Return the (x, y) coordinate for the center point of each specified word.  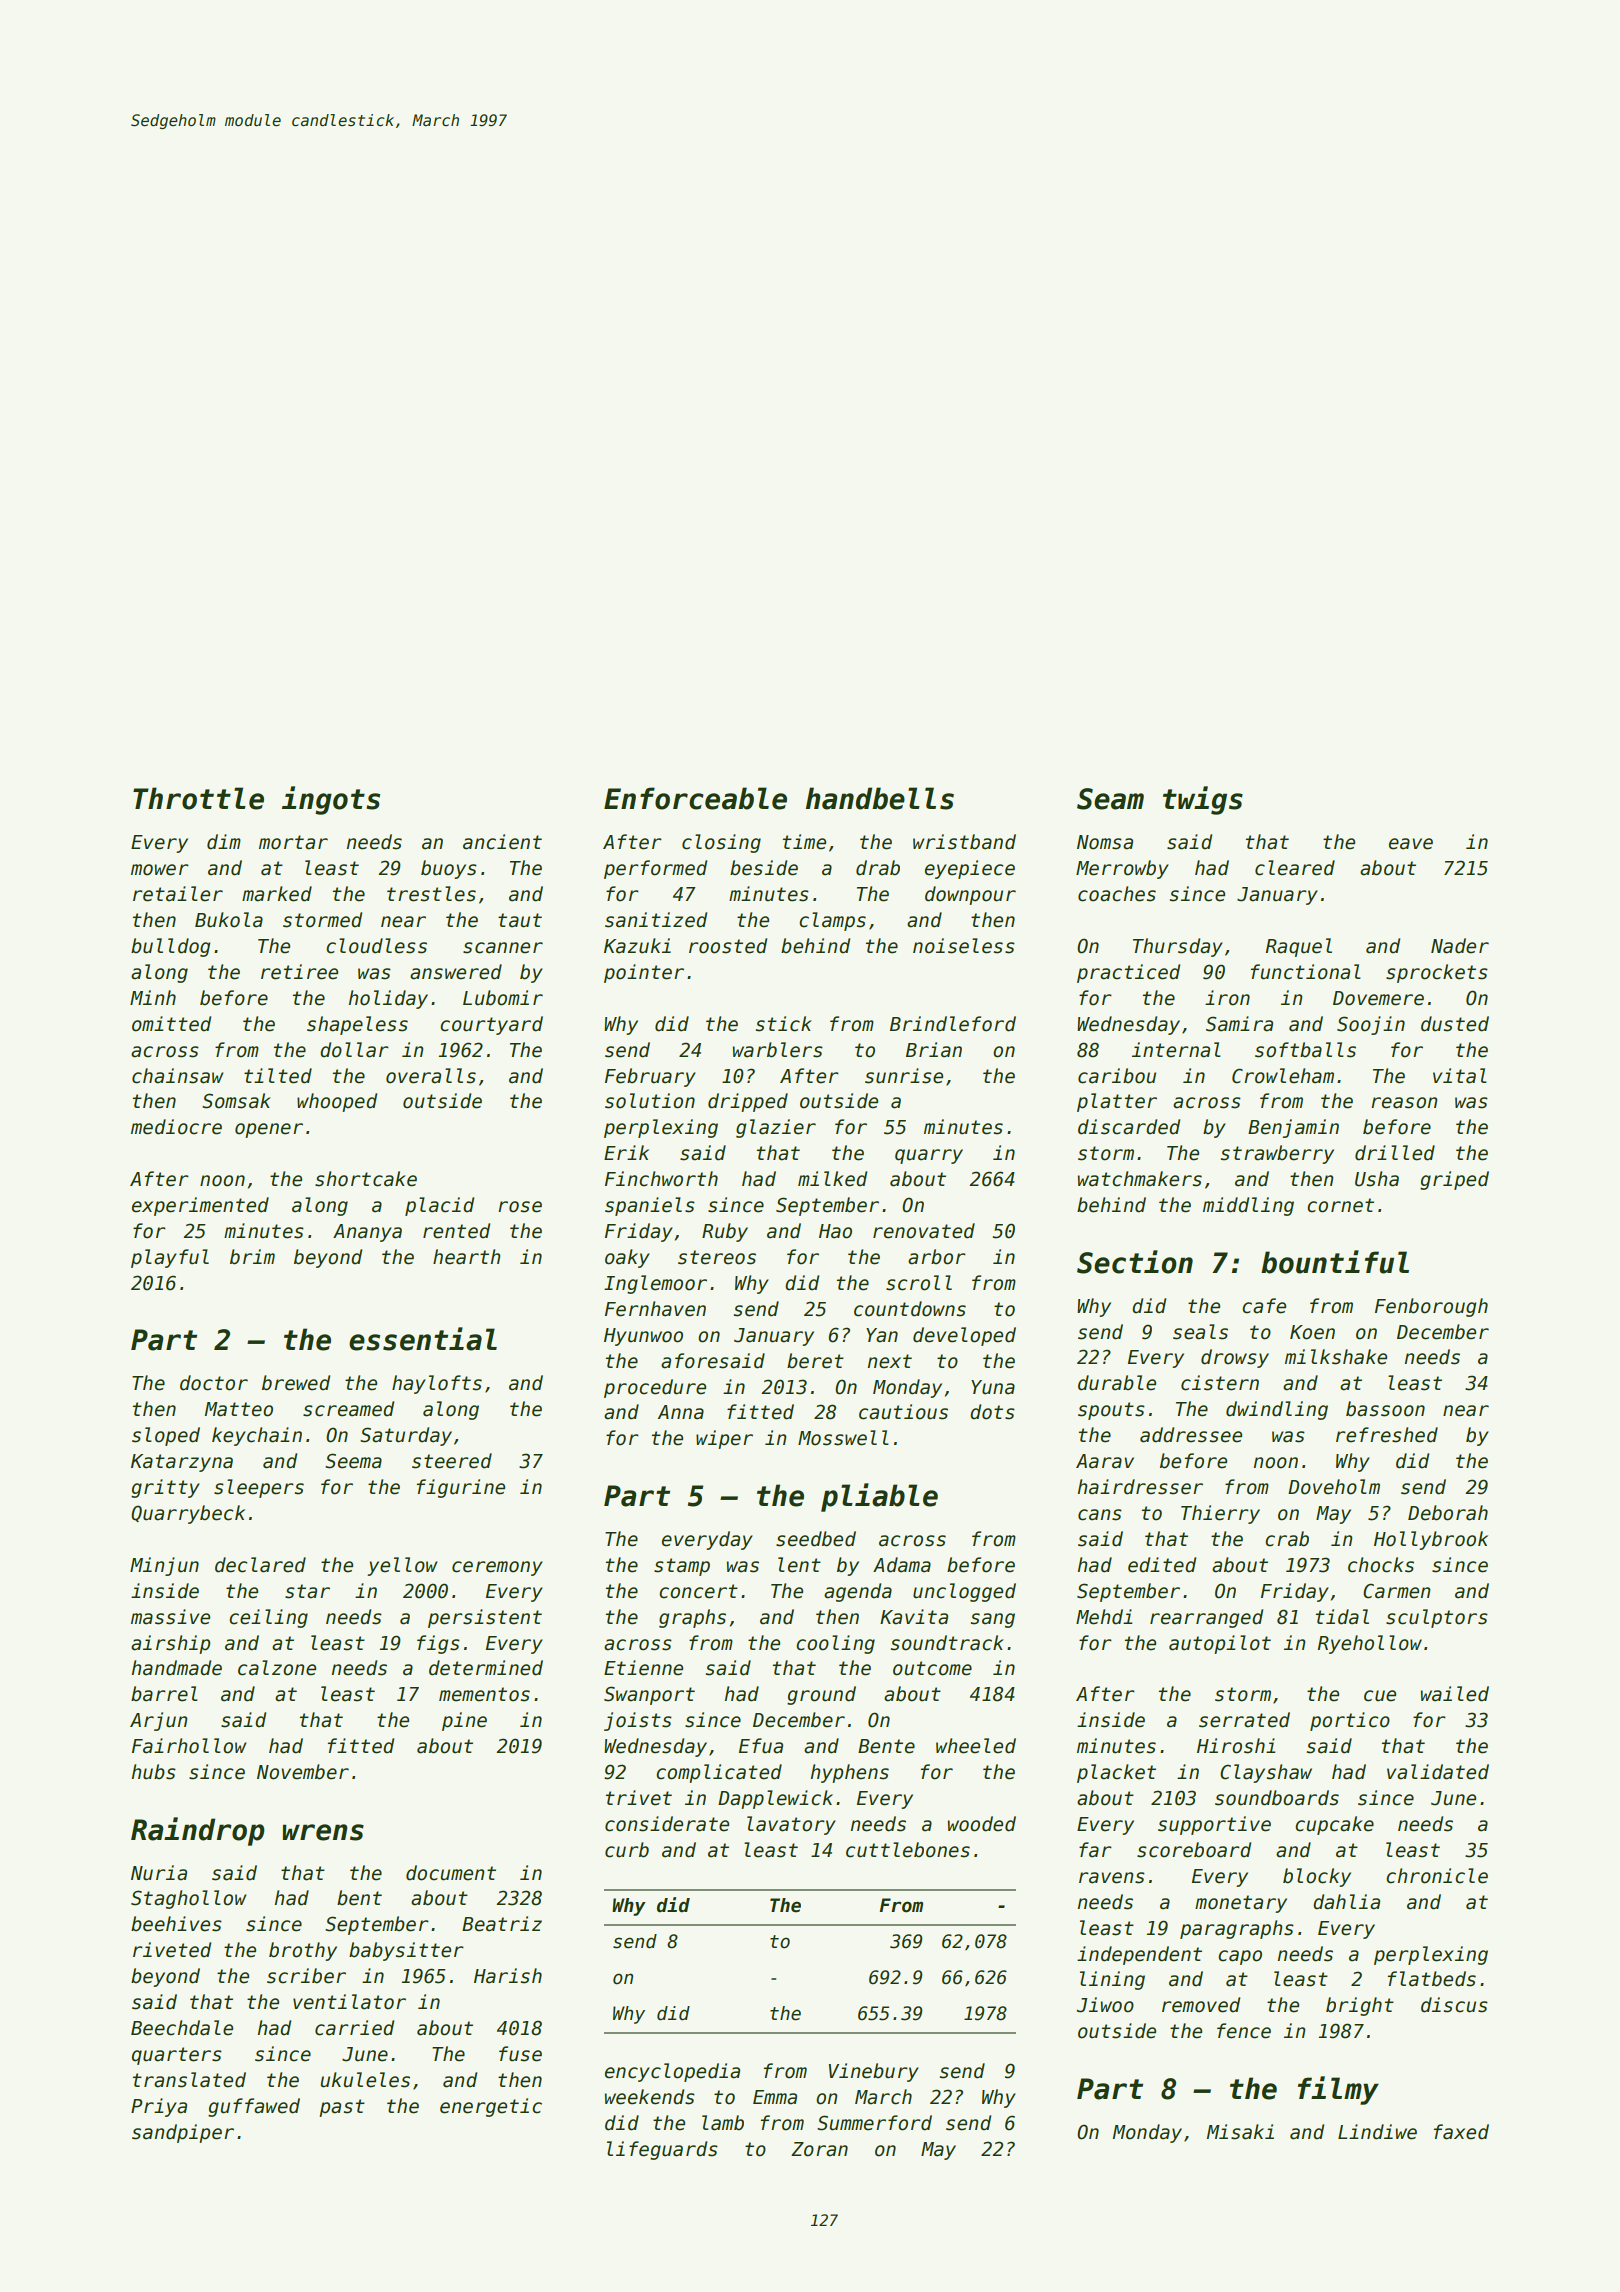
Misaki (1240, 2132)
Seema (353, 1461)
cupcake (1334, 1825)
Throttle (198, 798)
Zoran (819, 2149)
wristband (964, 842)
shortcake (366, 1179)
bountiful (1335, 1262)
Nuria (159, 1873)
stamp (682, 1567)
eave (1411, 844)
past (342, 2108)
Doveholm (1334, 1487)
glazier (776, 1128)
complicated (719, 1773)
